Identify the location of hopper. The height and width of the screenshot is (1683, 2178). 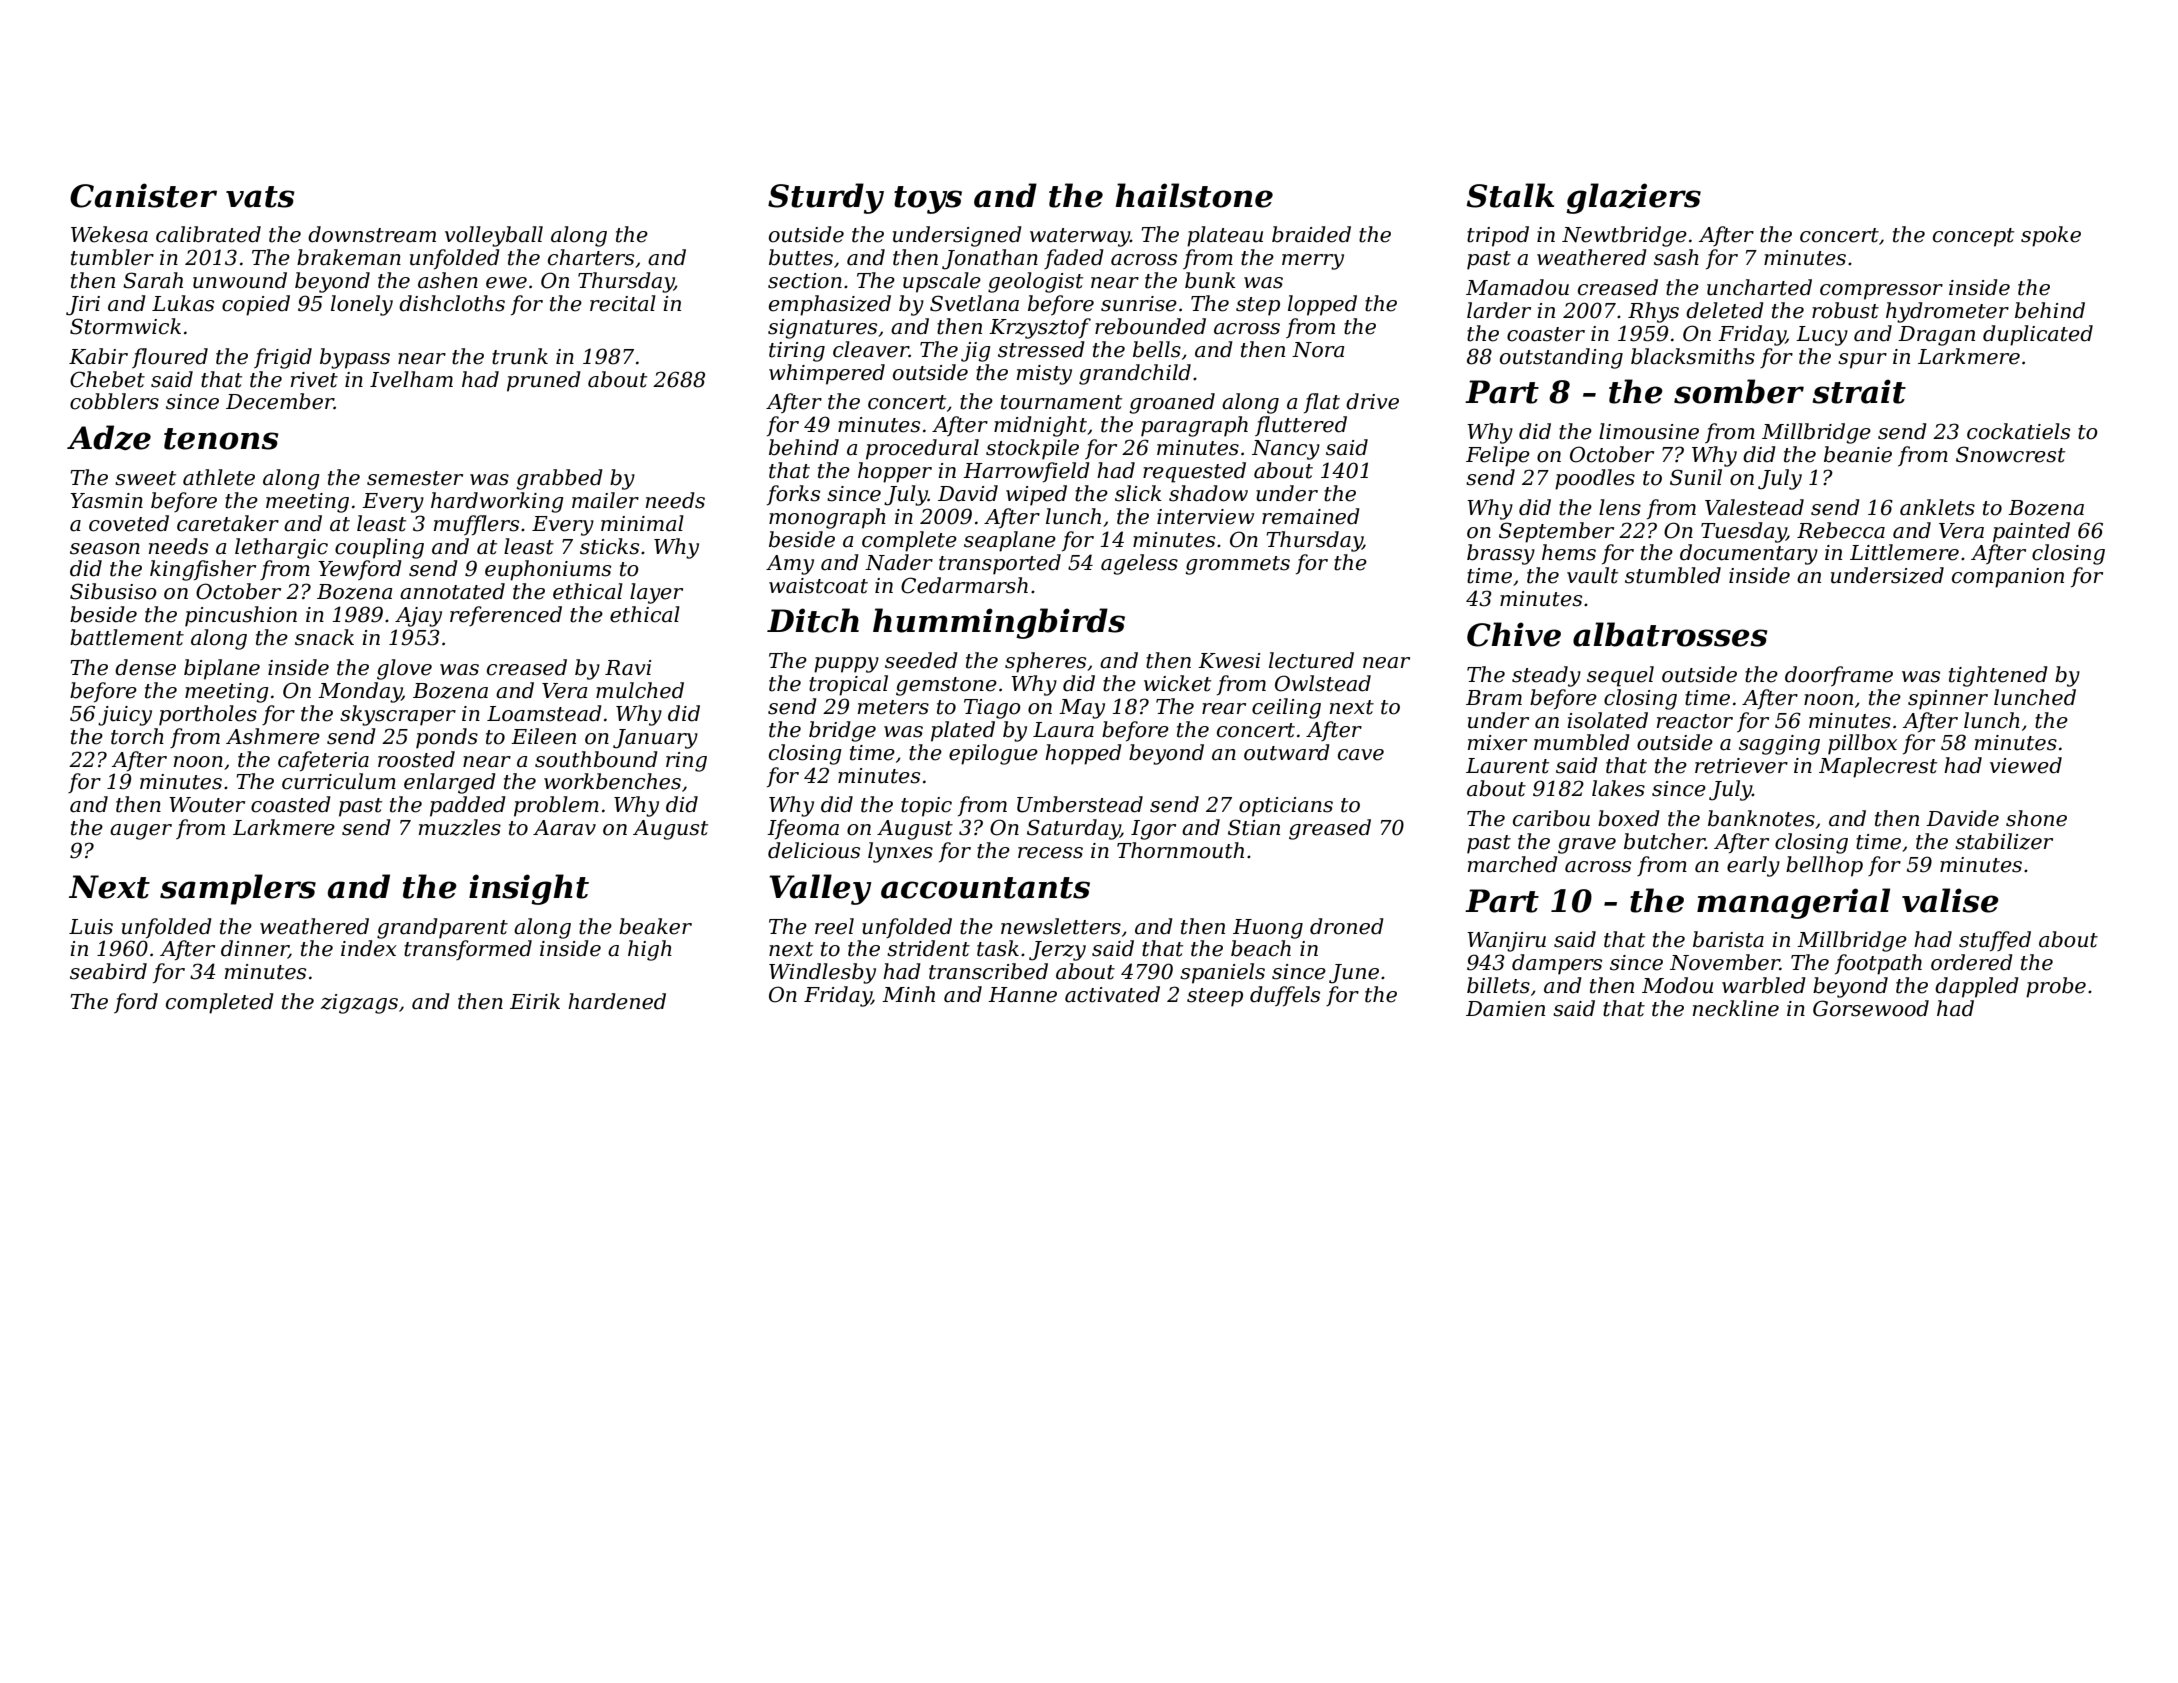
(895, 472).
